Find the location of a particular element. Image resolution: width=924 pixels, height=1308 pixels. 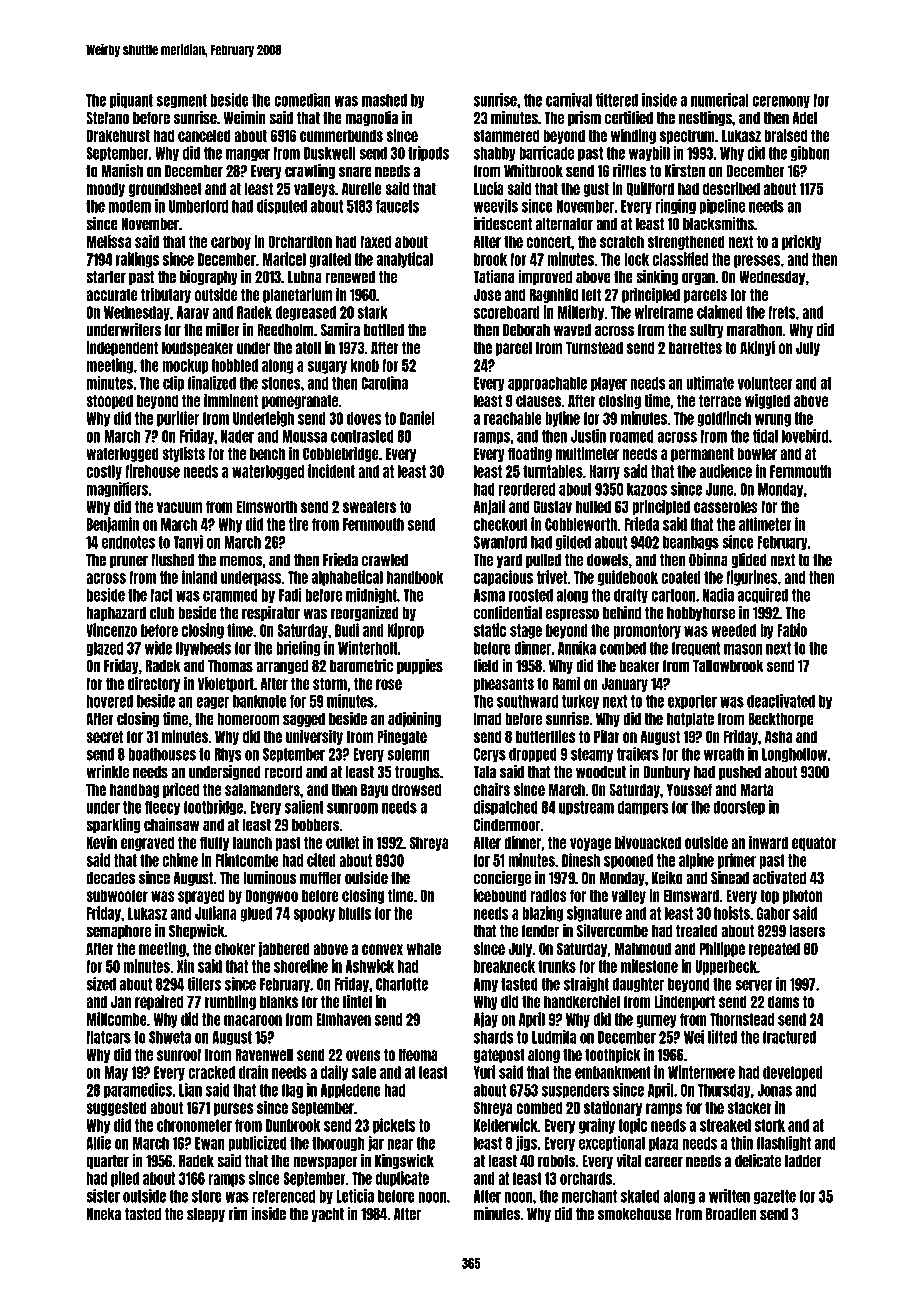

Nneka is located at coordinates (104, 1214).
